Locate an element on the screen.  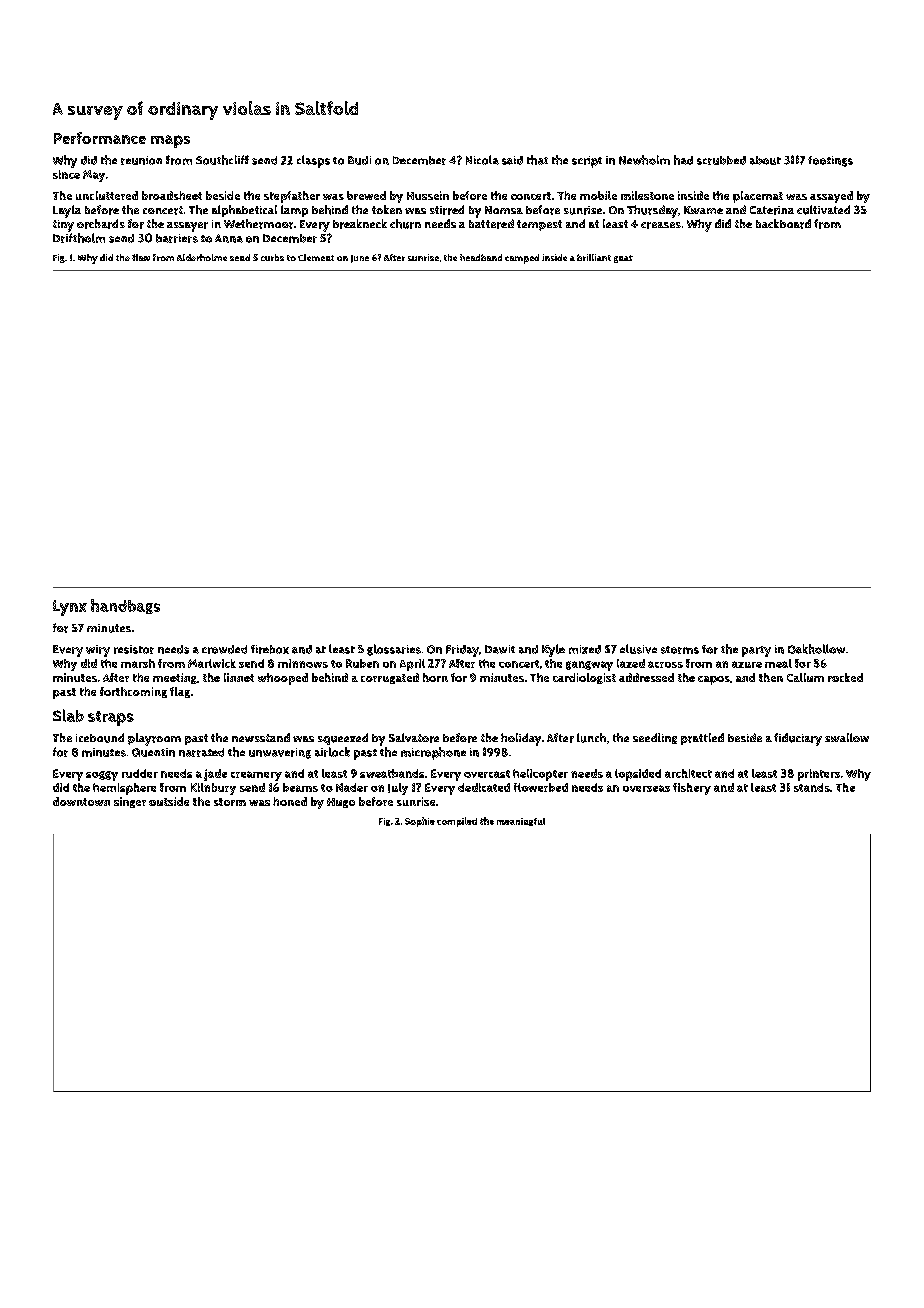
party is located at coordinates (756, 651).
